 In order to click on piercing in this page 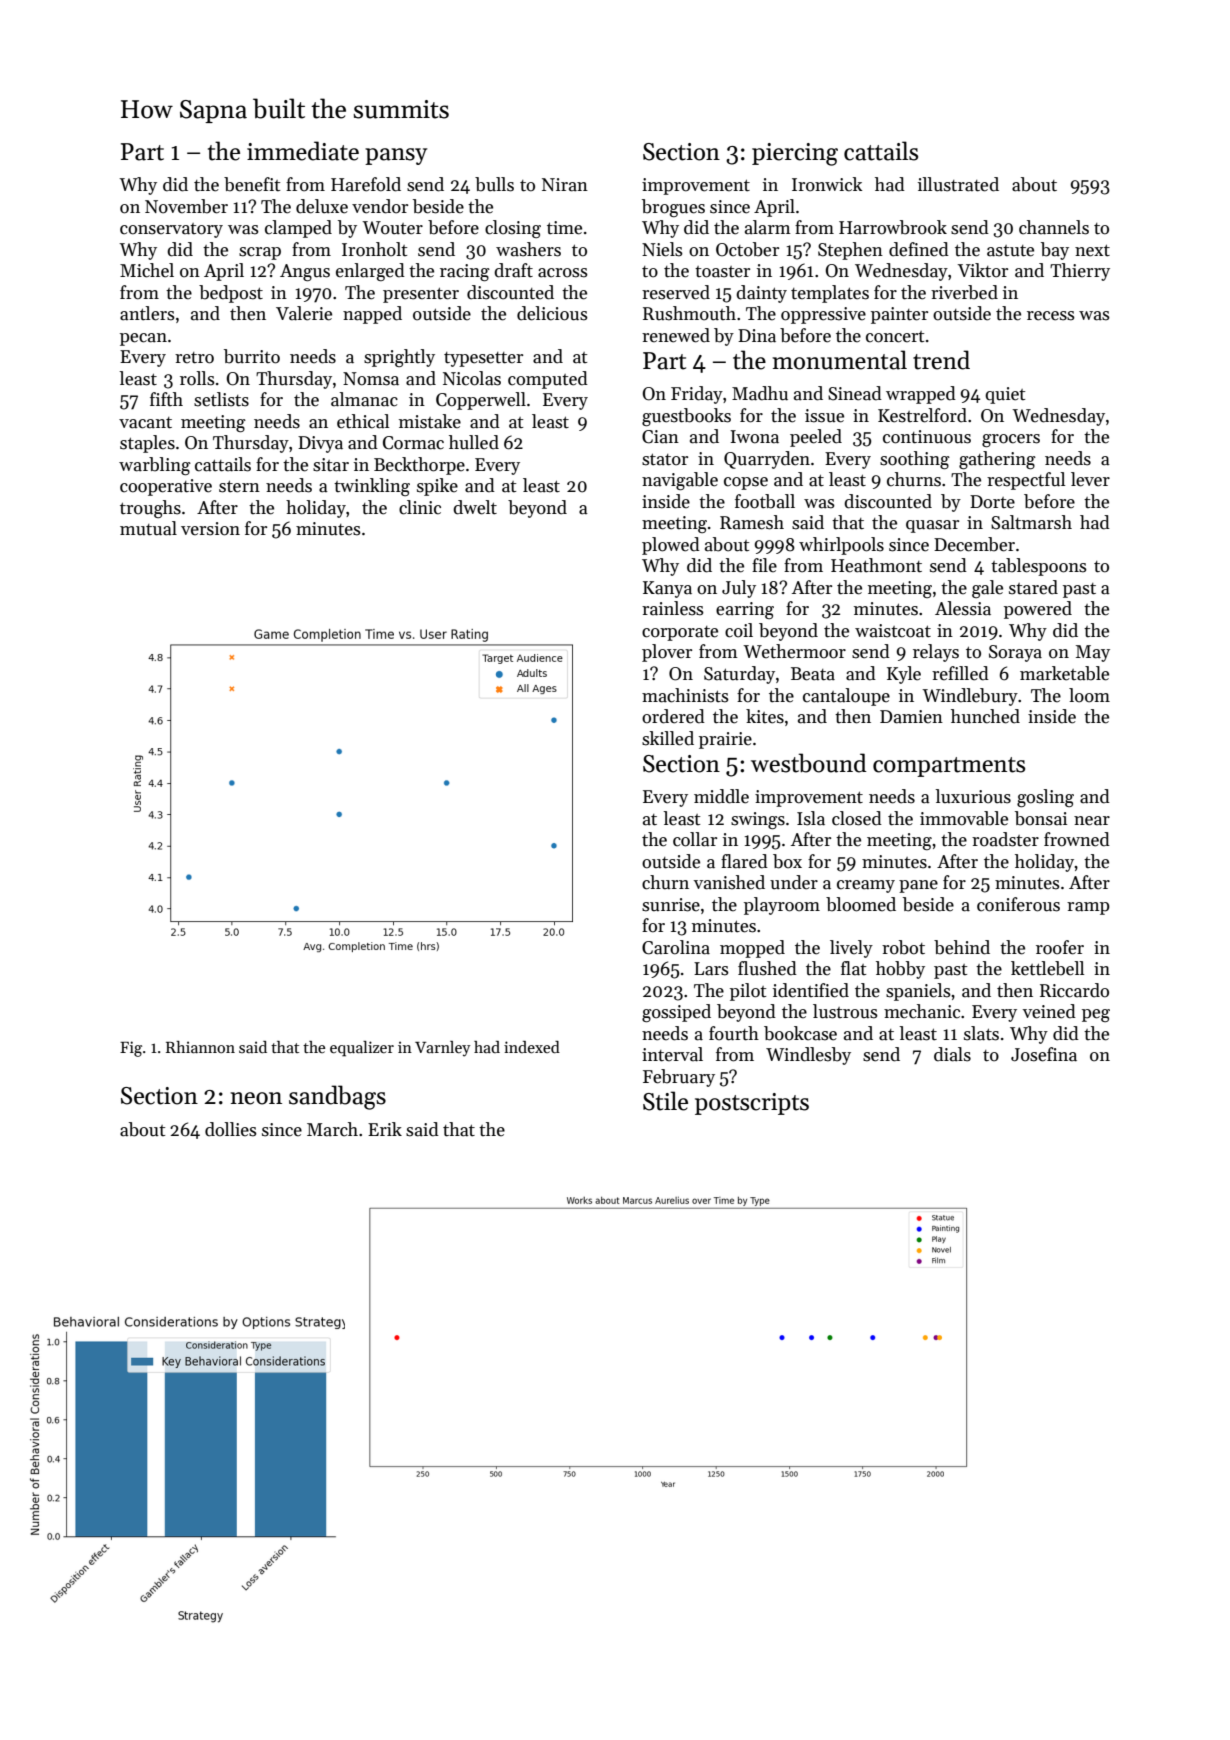, I will do `click(795, 154)`.
